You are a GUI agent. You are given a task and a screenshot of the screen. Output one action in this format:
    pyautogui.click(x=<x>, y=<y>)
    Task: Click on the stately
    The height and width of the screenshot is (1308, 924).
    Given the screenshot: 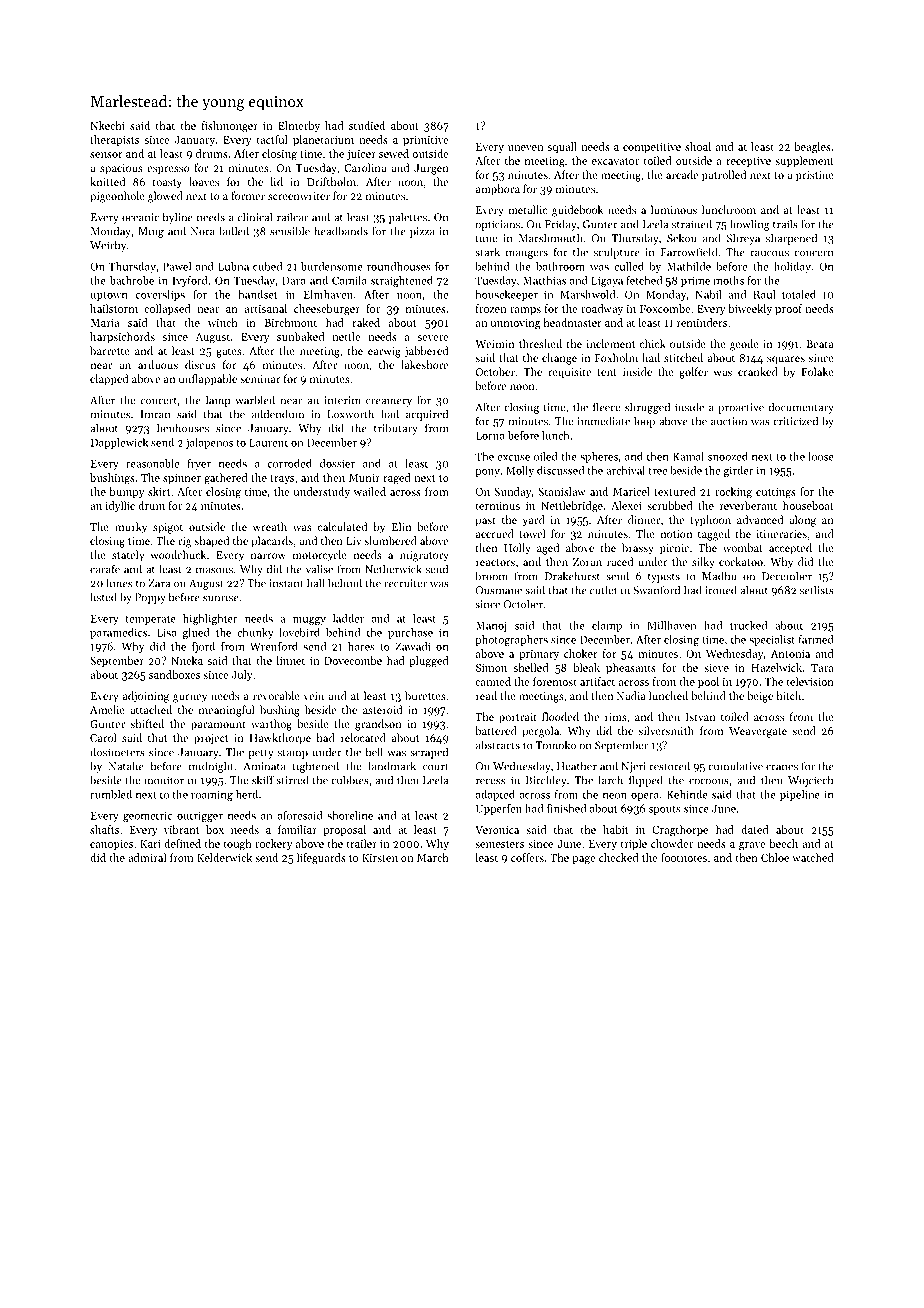 What is the action you would take?
    pyautogui.click(x=128, y=556)
